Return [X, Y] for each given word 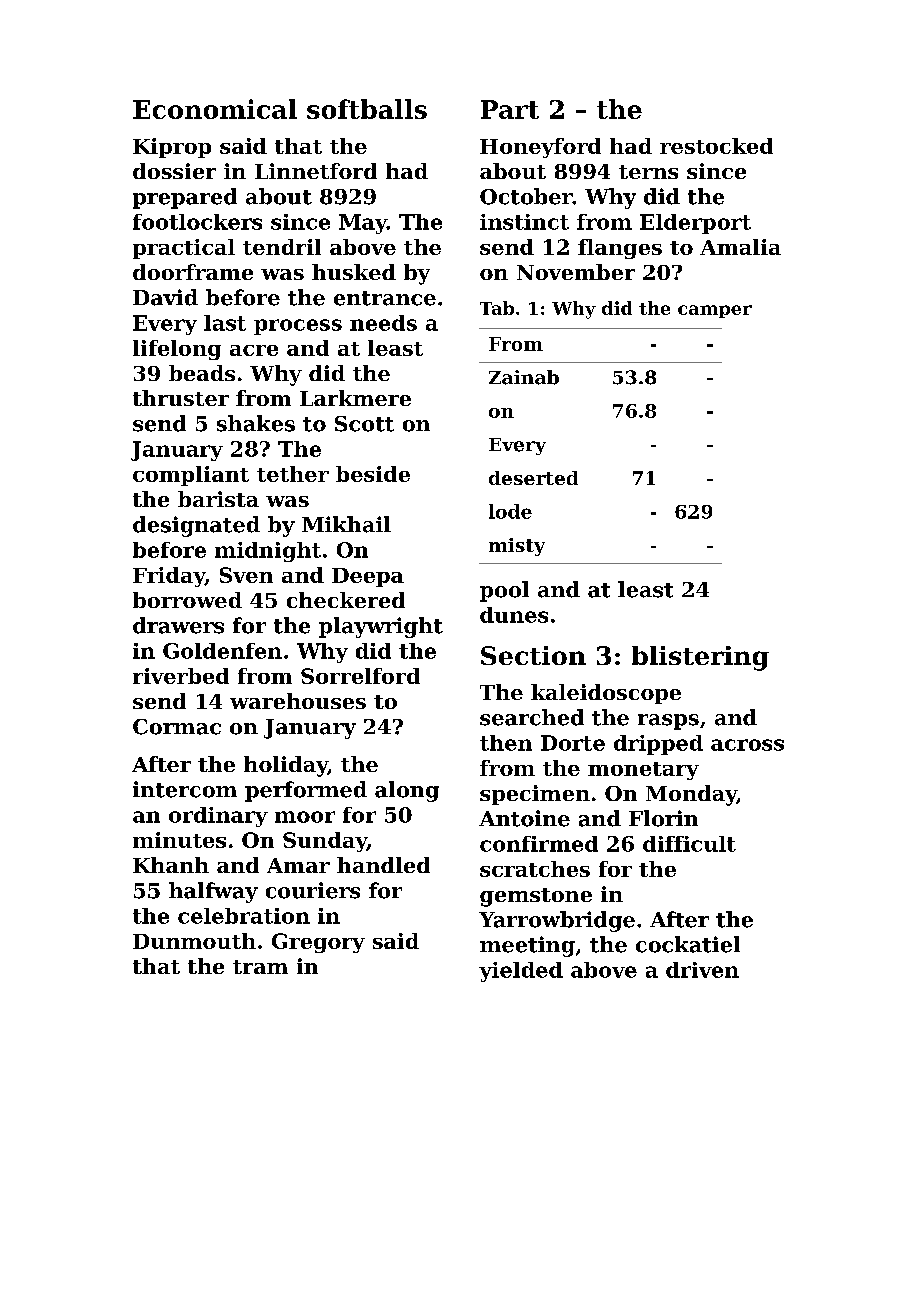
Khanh [171, 865]
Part [510, 109]
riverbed [181, 676]
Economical [215, 109]
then [506, 743]
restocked [716, 146]
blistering [700, 658]
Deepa [368, 577]
